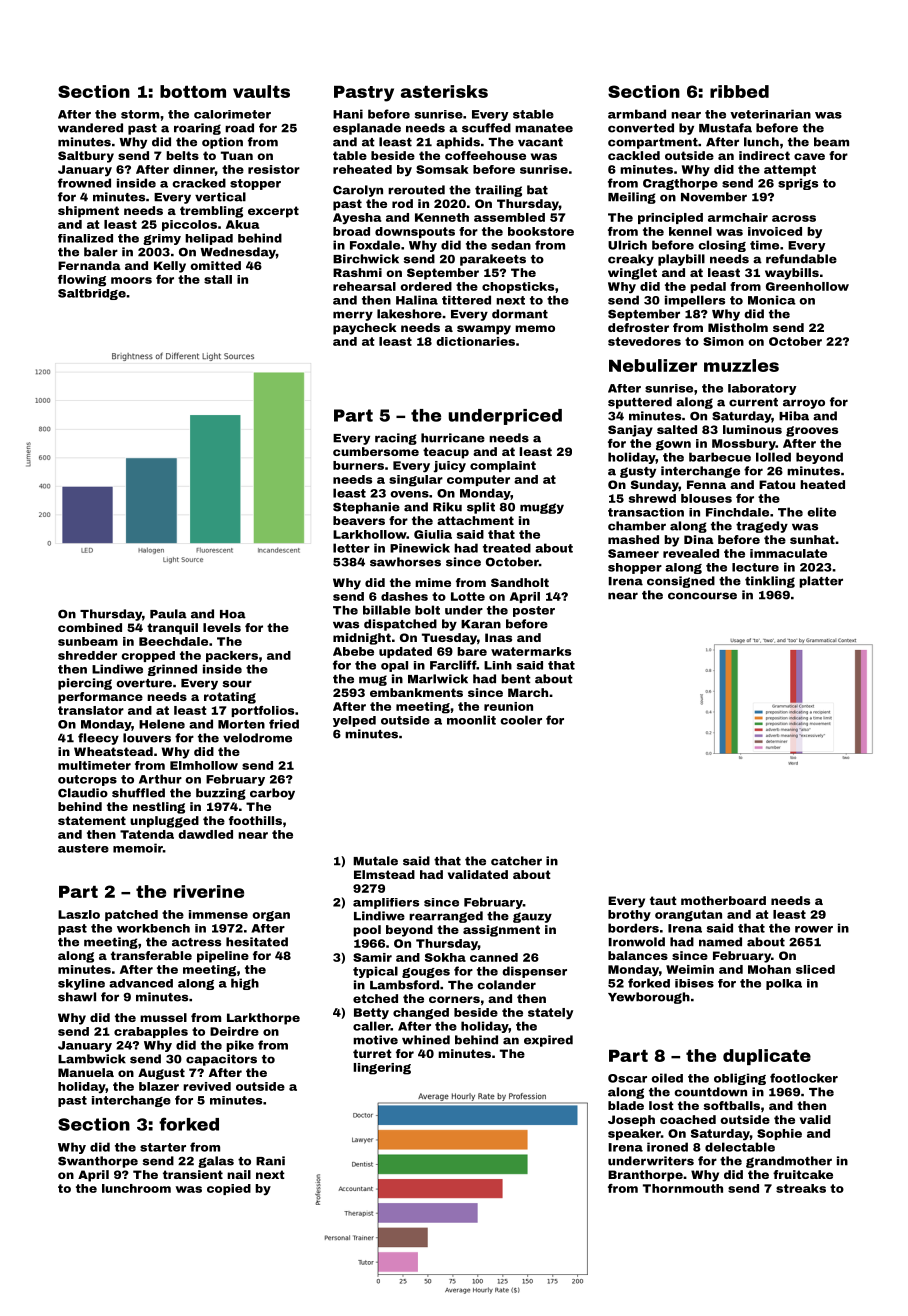  Describe the element at coordinates (88, 212) in the image. I see `shipment` at that location.
